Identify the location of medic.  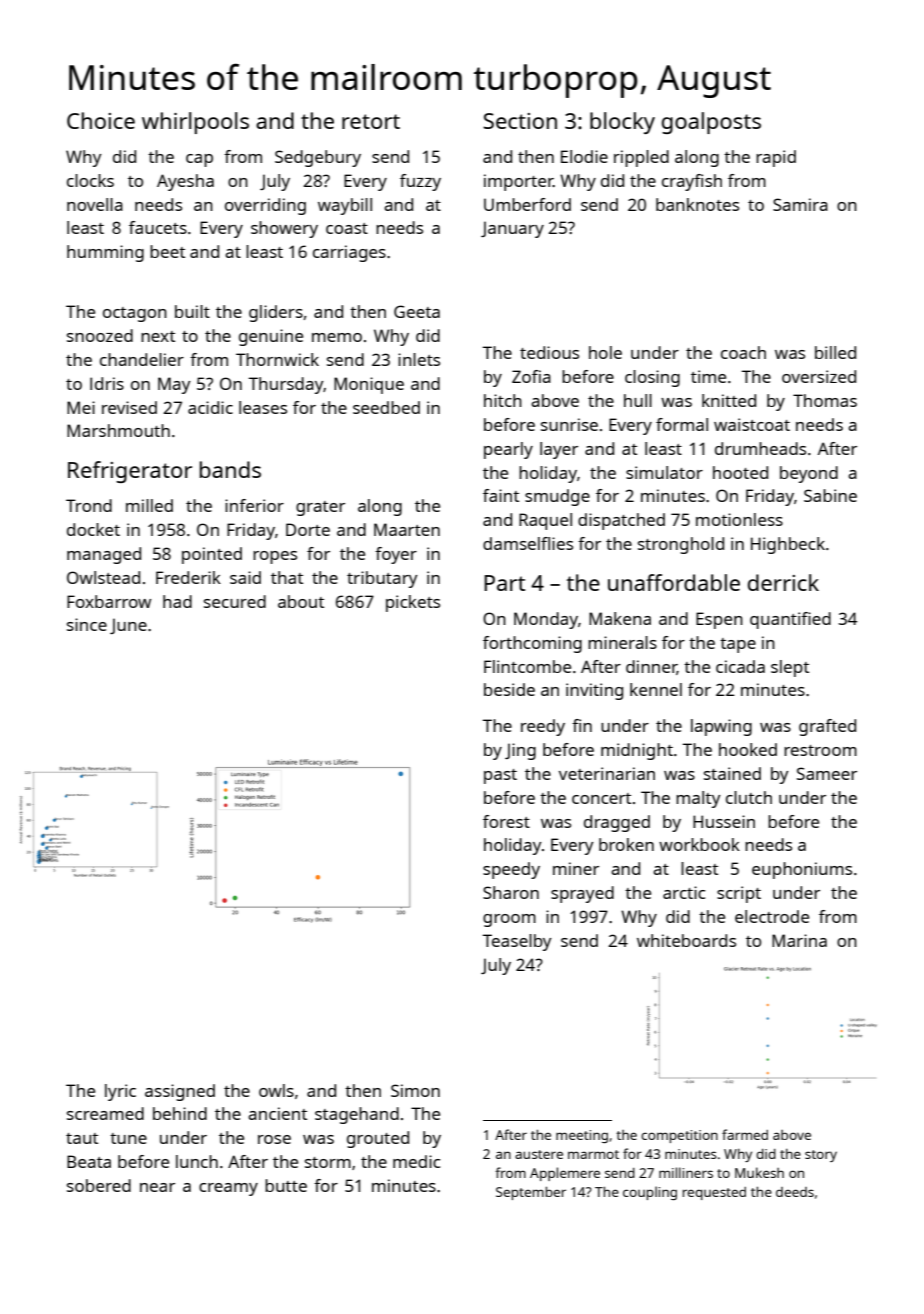
(416, 1161).
